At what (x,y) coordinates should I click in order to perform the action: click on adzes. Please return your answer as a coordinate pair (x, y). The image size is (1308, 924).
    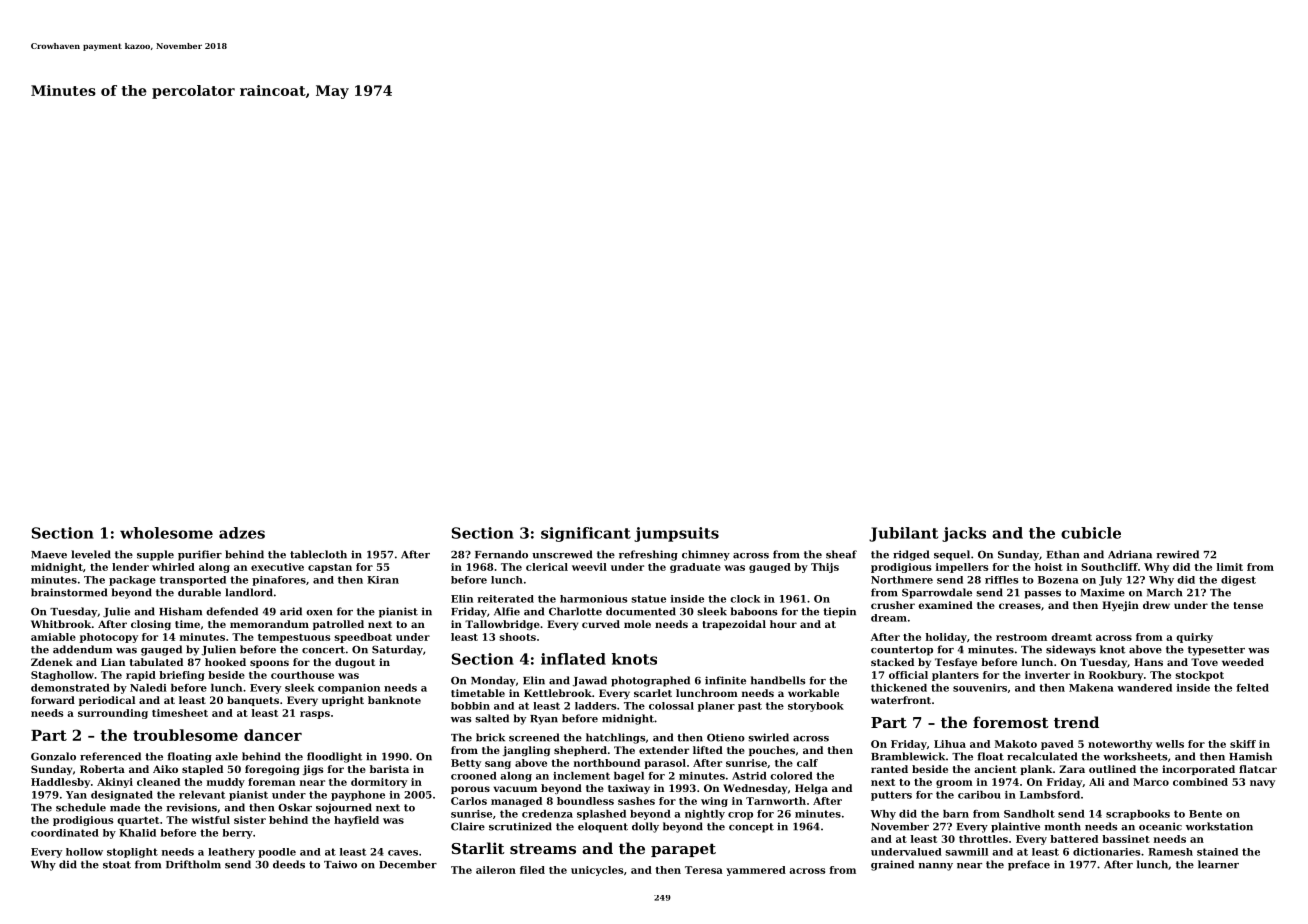
    Looking at the image, I should click on (242, 533).
